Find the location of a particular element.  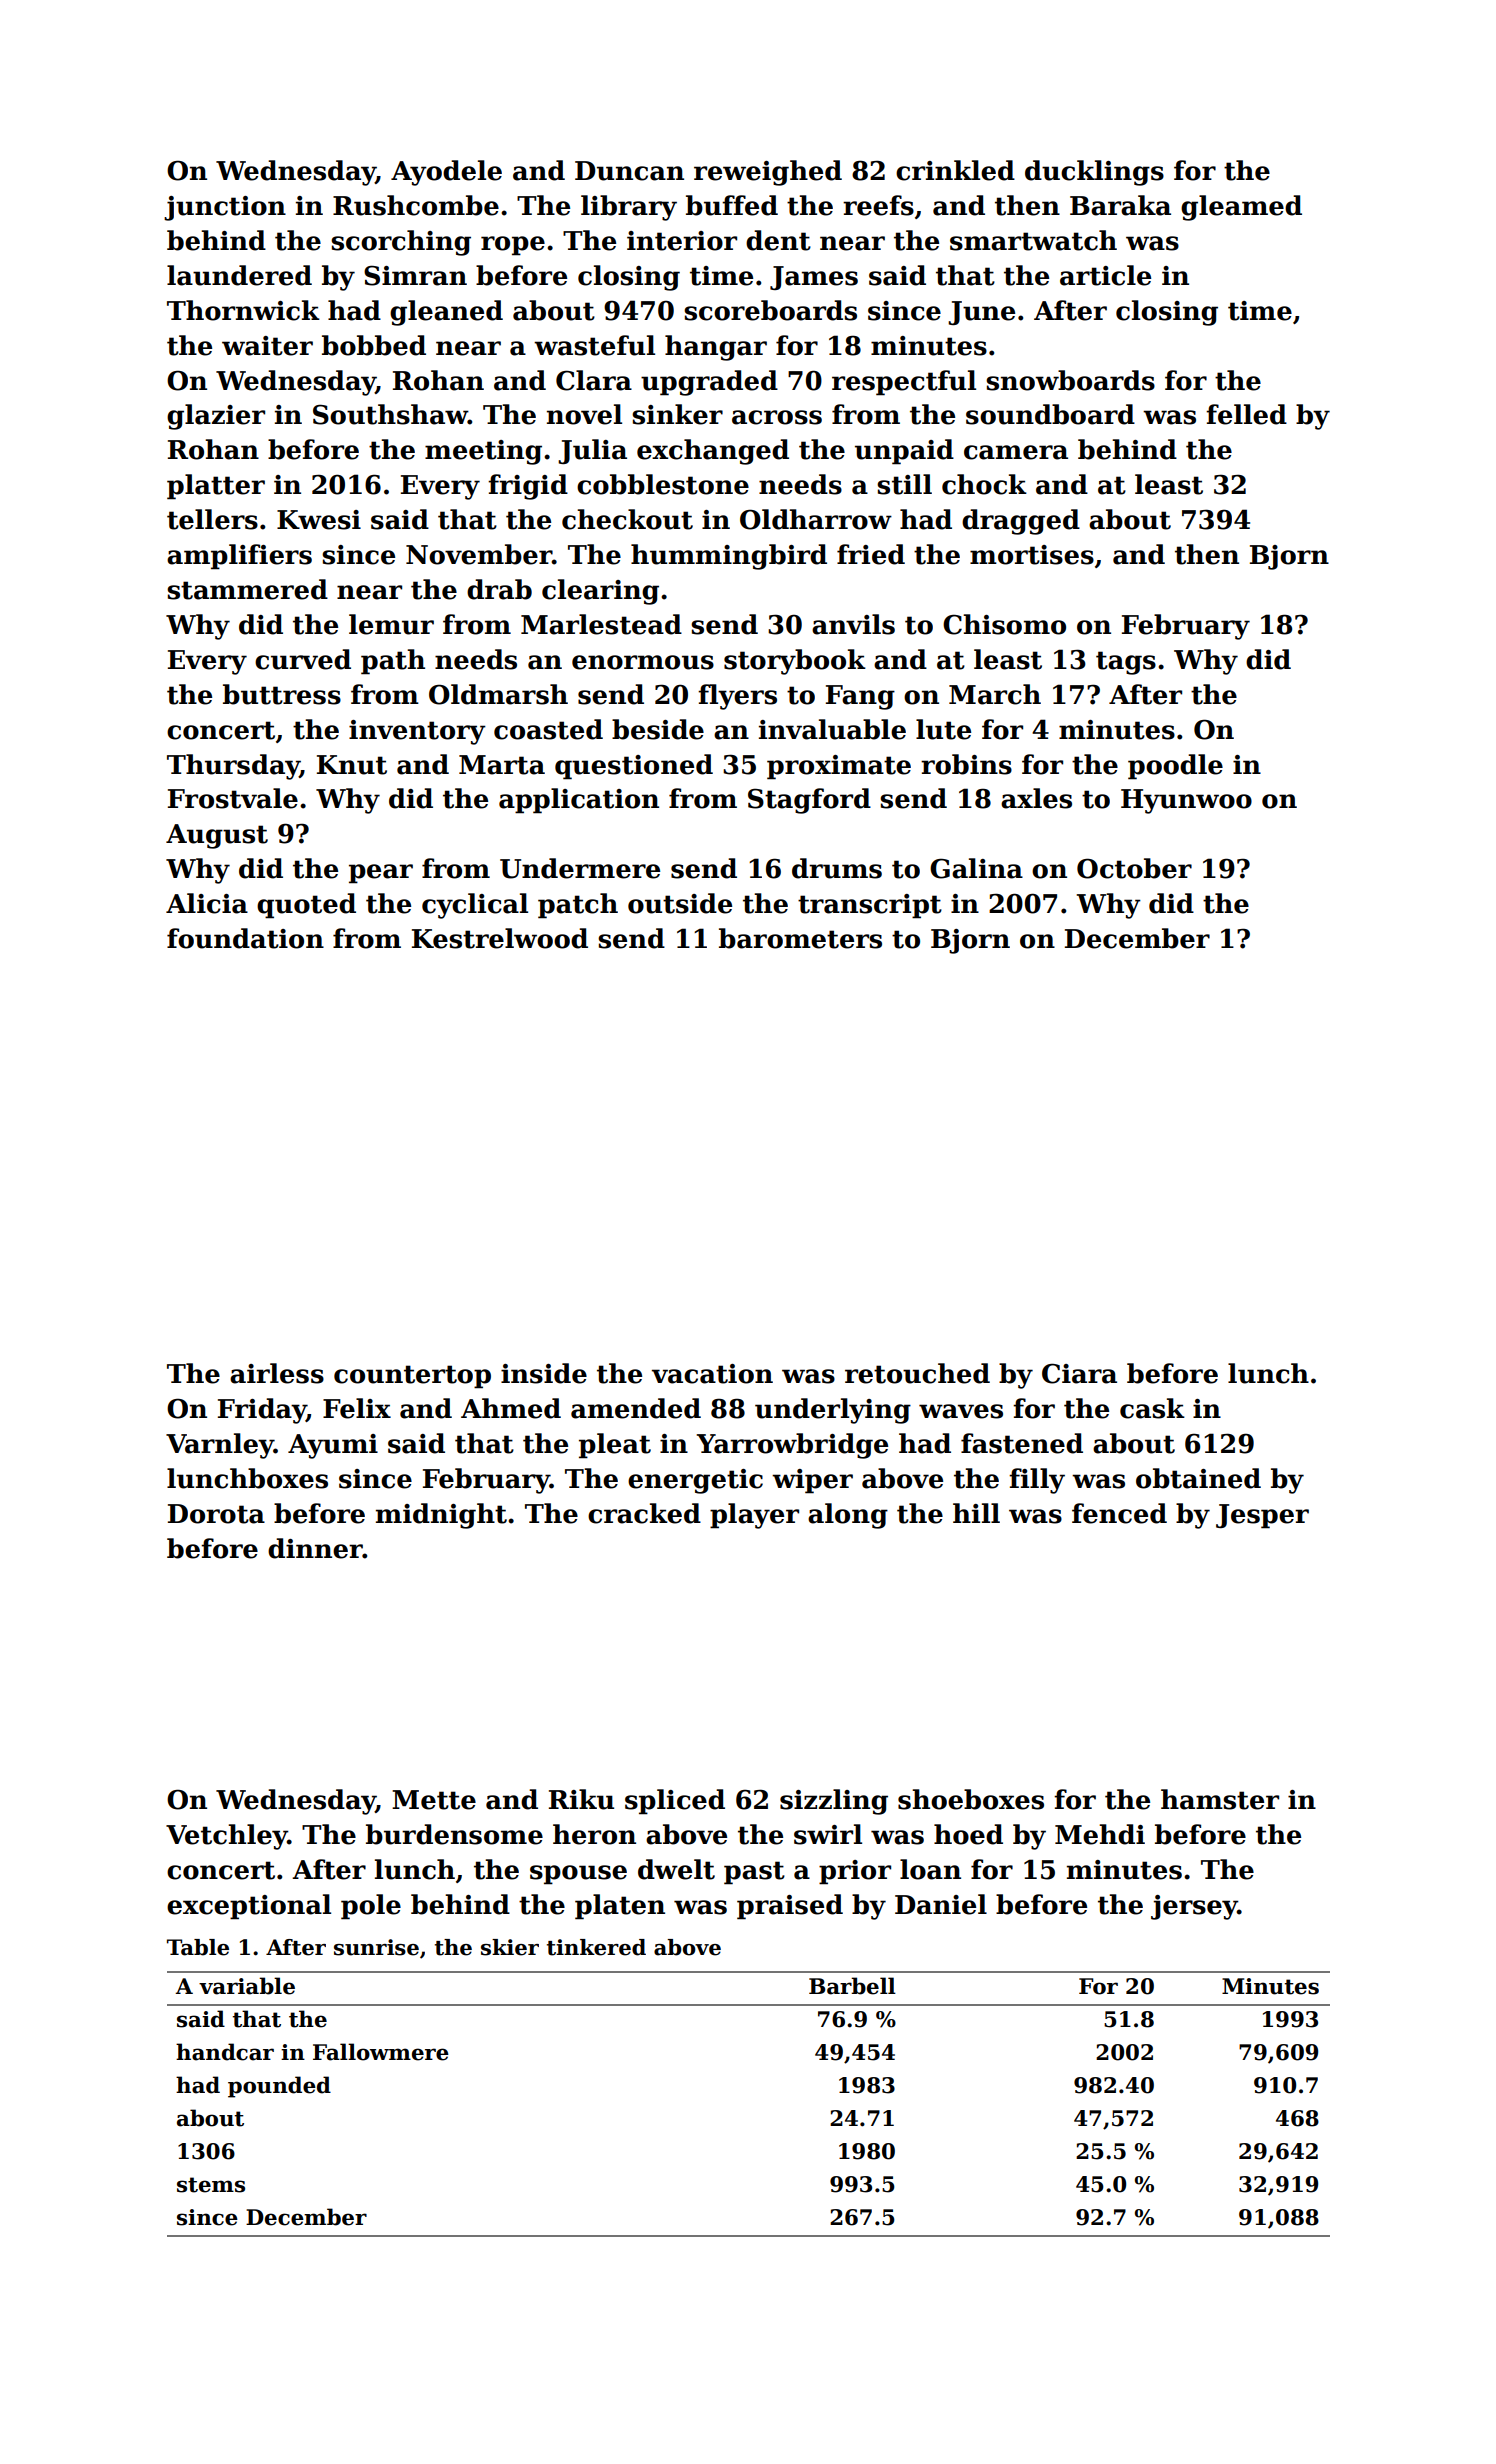

flyers is located at coordinates (737, 697).
